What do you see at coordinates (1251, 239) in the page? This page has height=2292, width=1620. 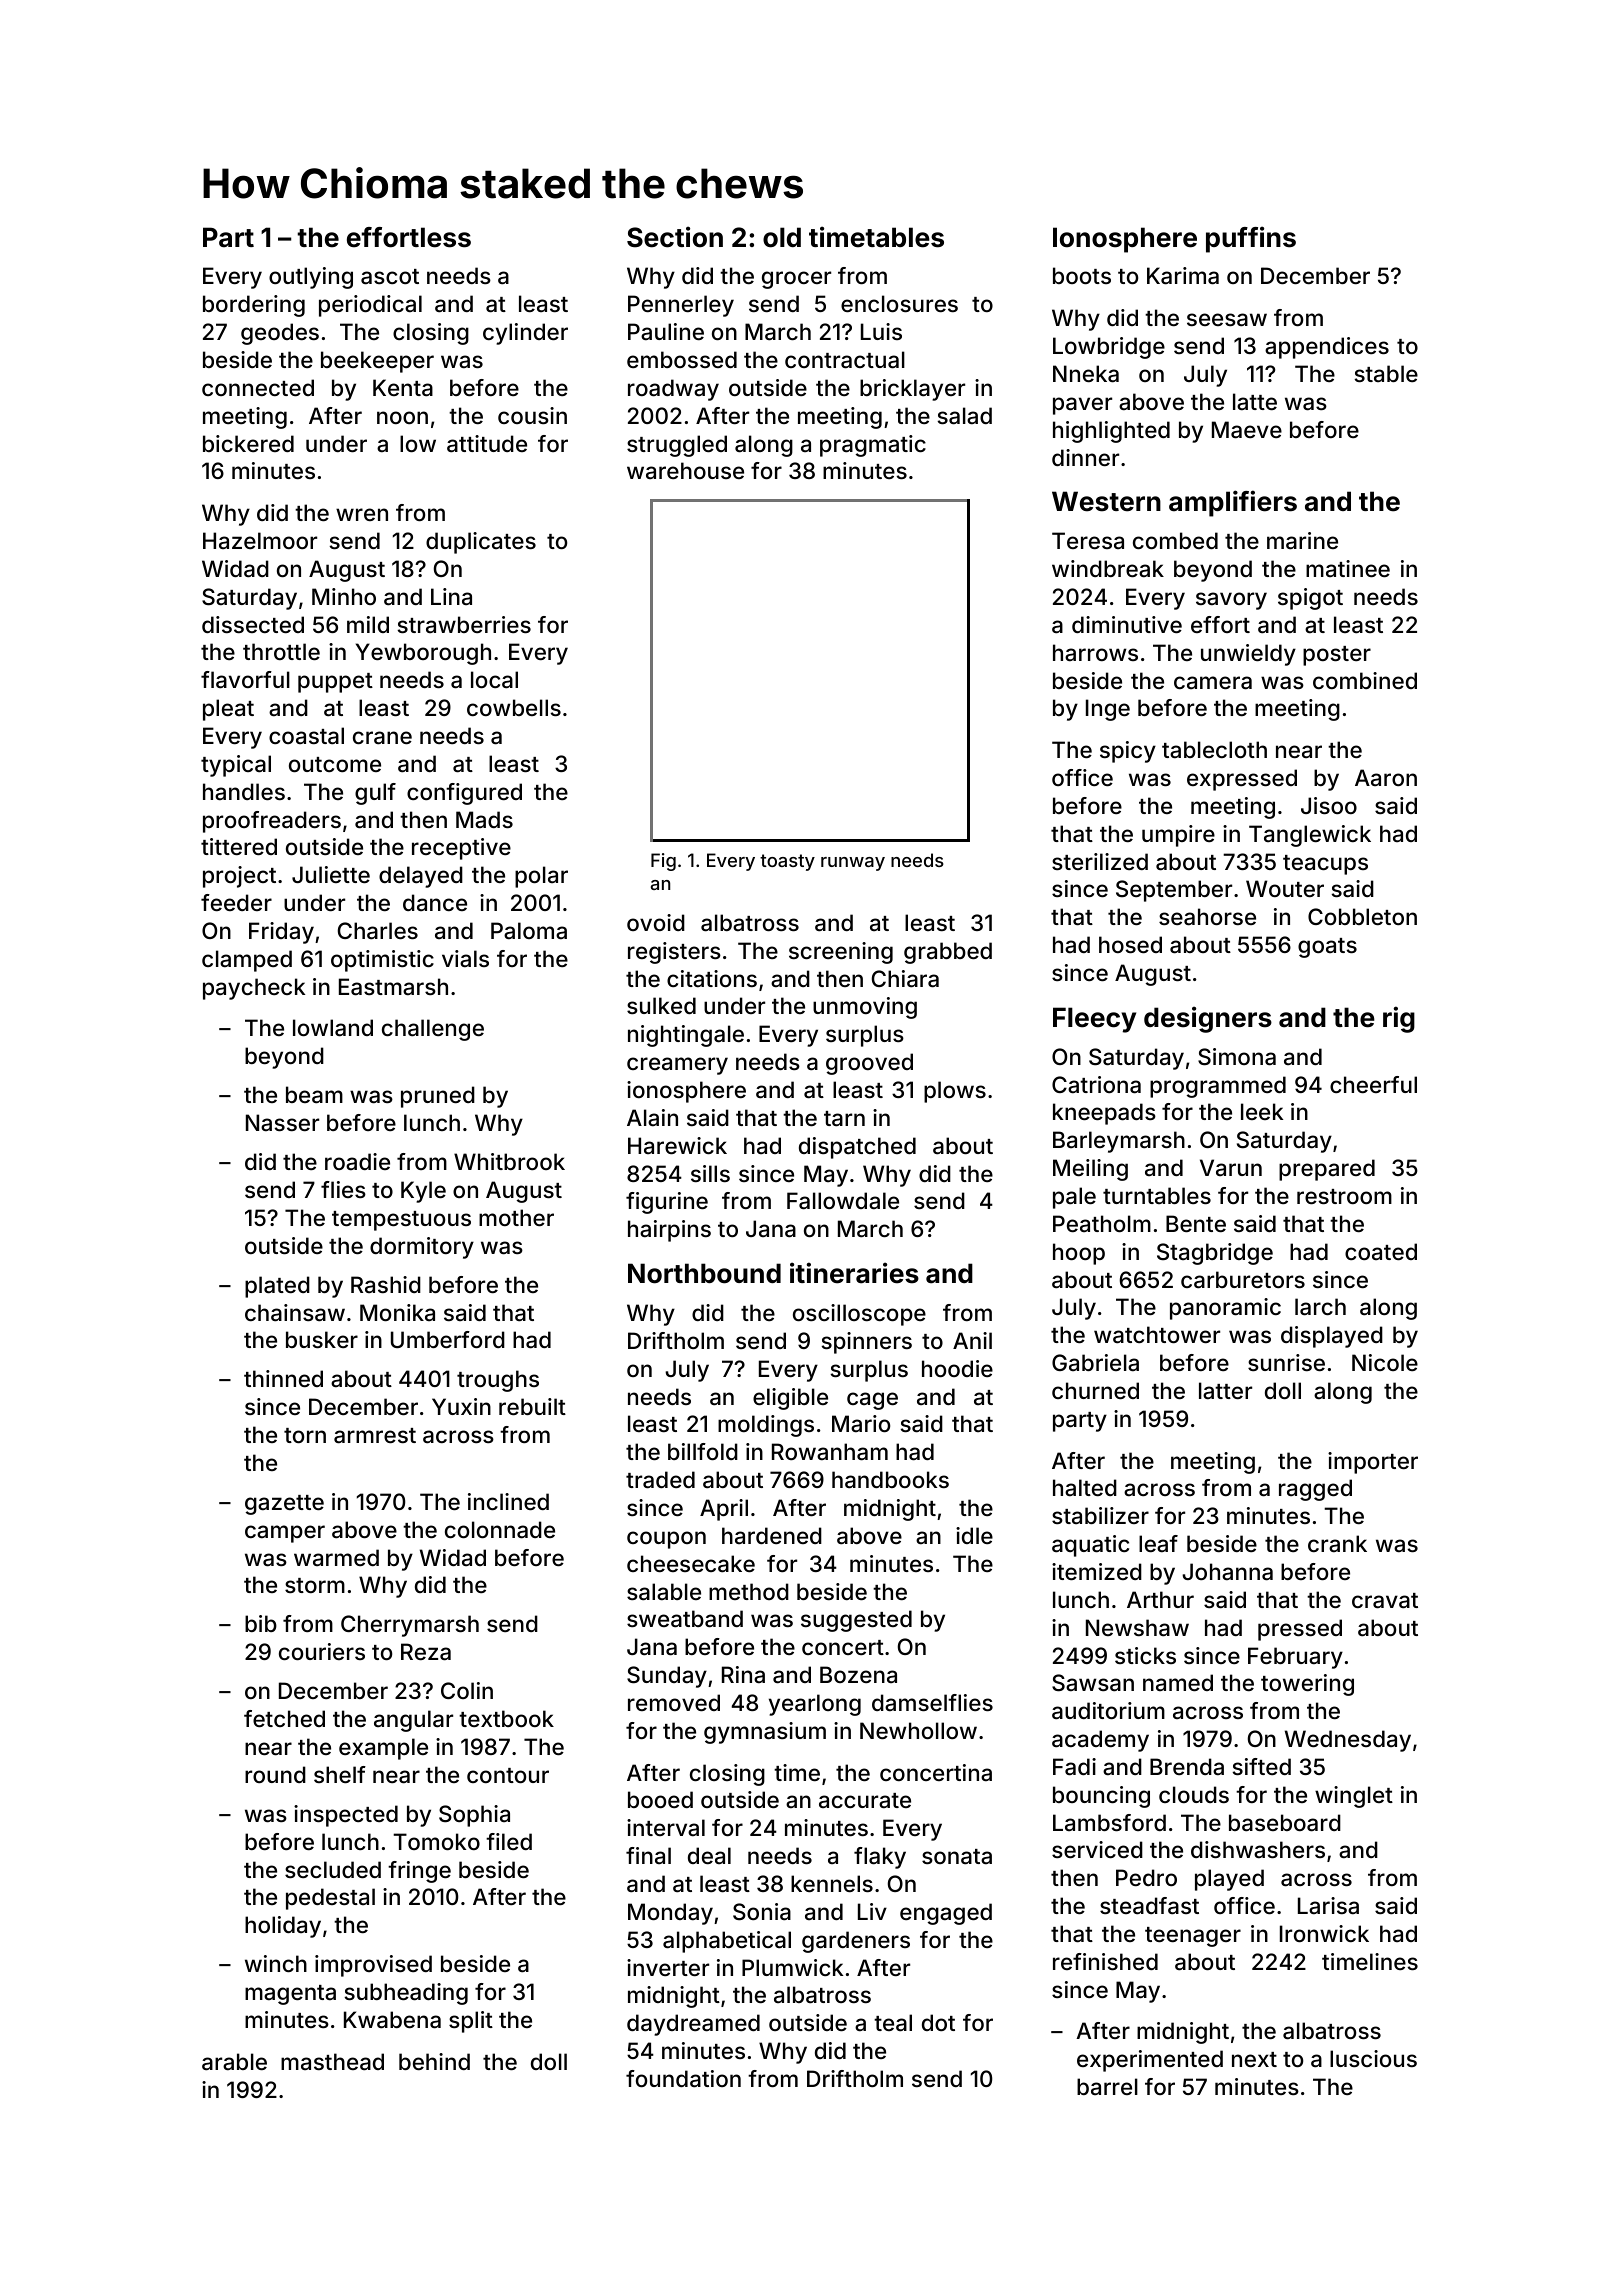 I see `puffins` at bounding box center [1251, 239].
